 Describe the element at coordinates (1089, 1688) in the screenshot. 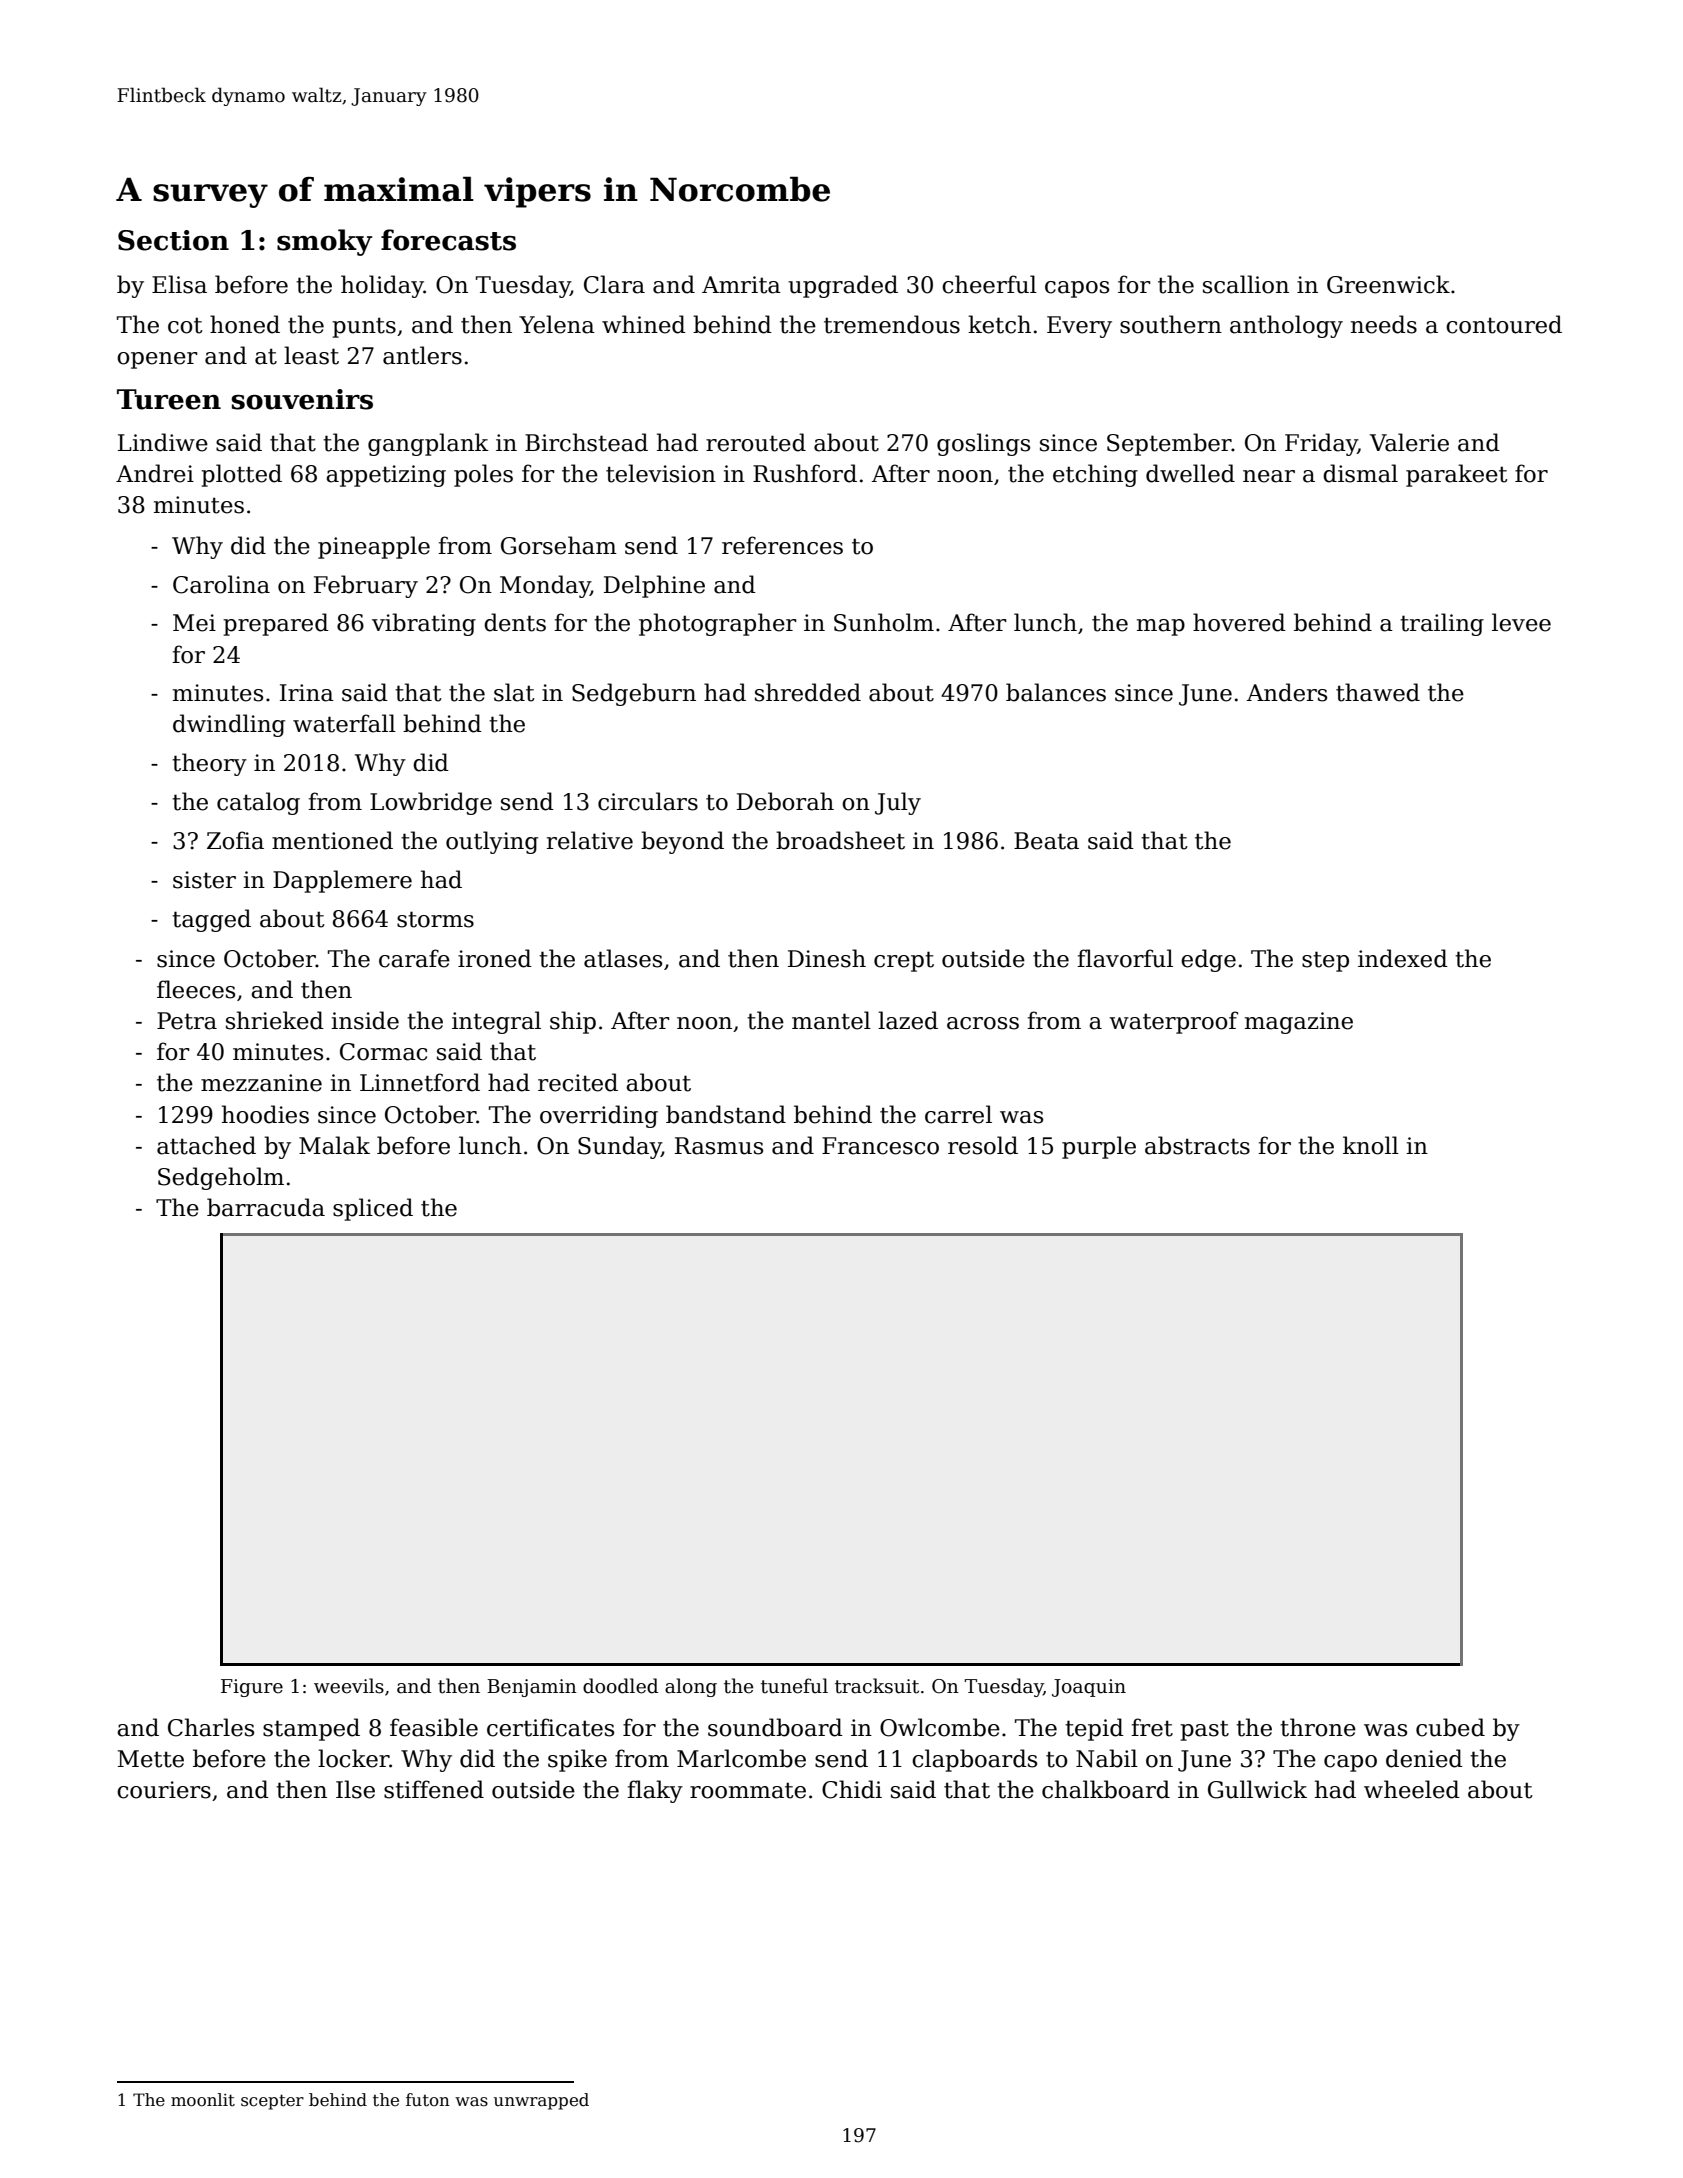

I see `Joaquin` at that location.
